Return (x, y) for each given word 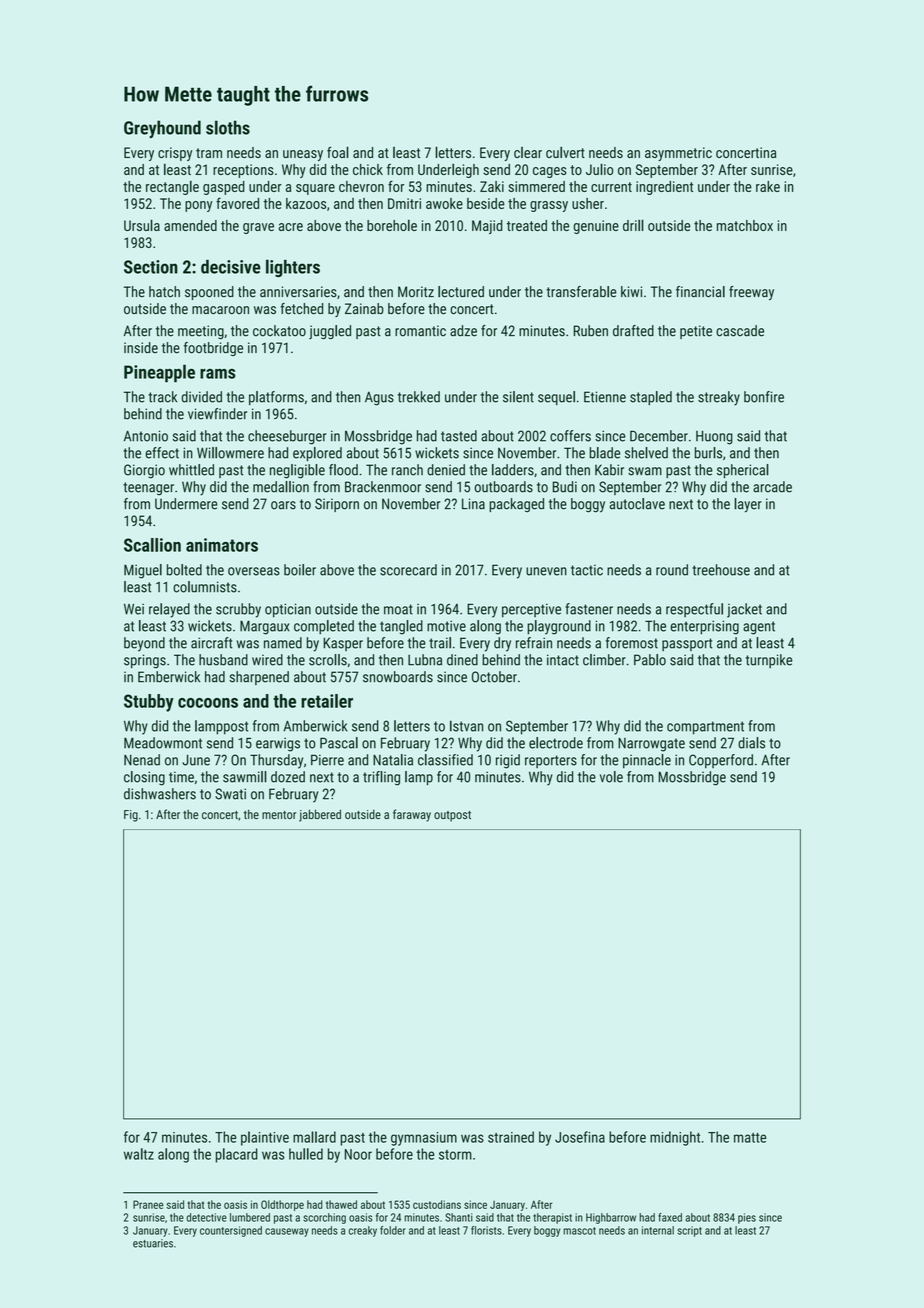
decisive (231, 267)
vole (611, 777)
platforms (276, 398)
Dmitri (404, 203)
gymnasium (424, 1139)
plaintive (265, 1138)
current (611, 187)
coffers (570, 436)
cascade (740, 331)
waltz (139, 1154)
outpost (452, 816)
